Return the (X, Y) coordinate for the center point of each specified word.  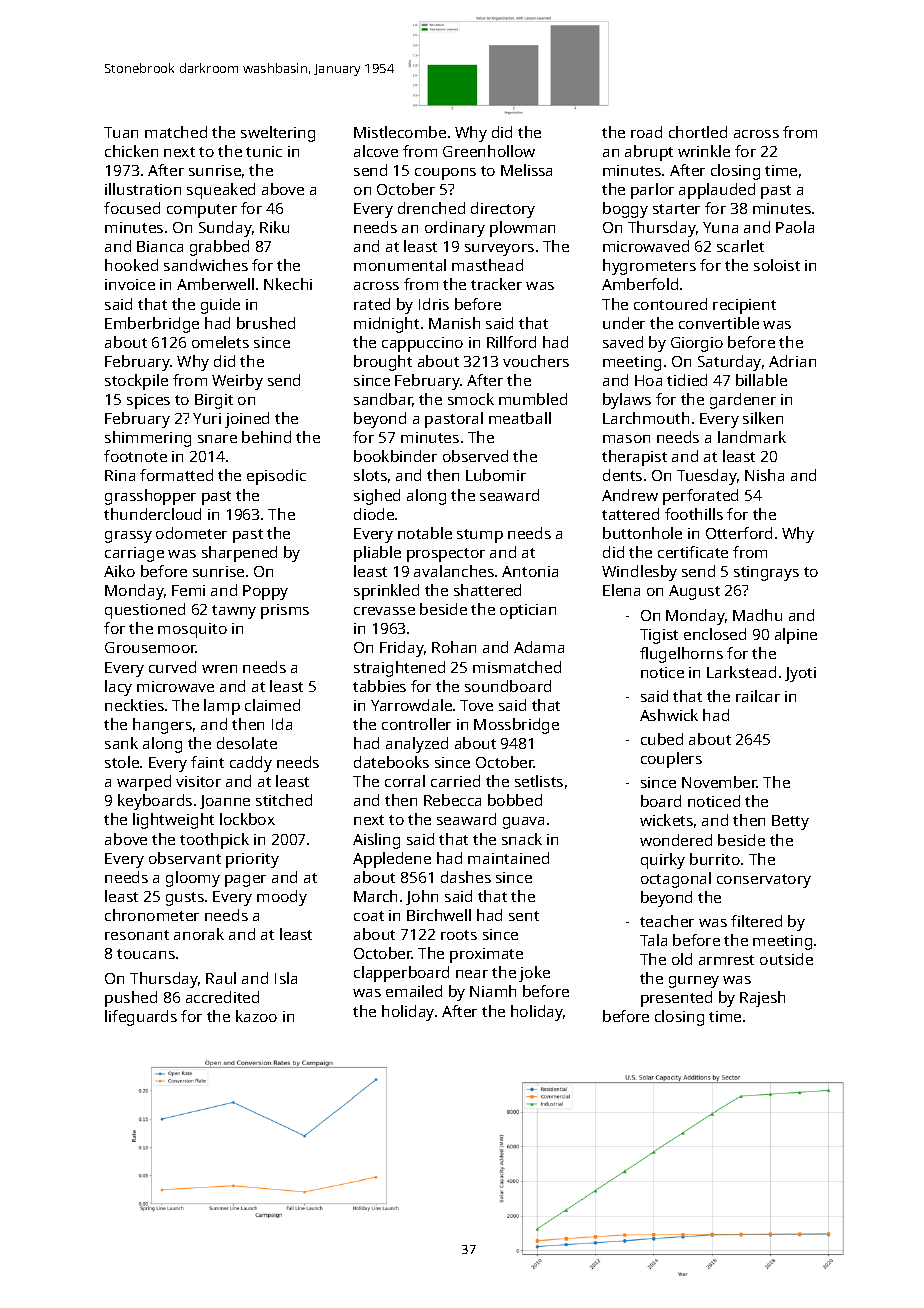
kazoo (256, 1016)
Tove (476, 705)
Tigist (659, 636)
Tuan (121, 132)
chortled (698, 132)
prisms (285, 611)
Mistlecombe (400, 132)
